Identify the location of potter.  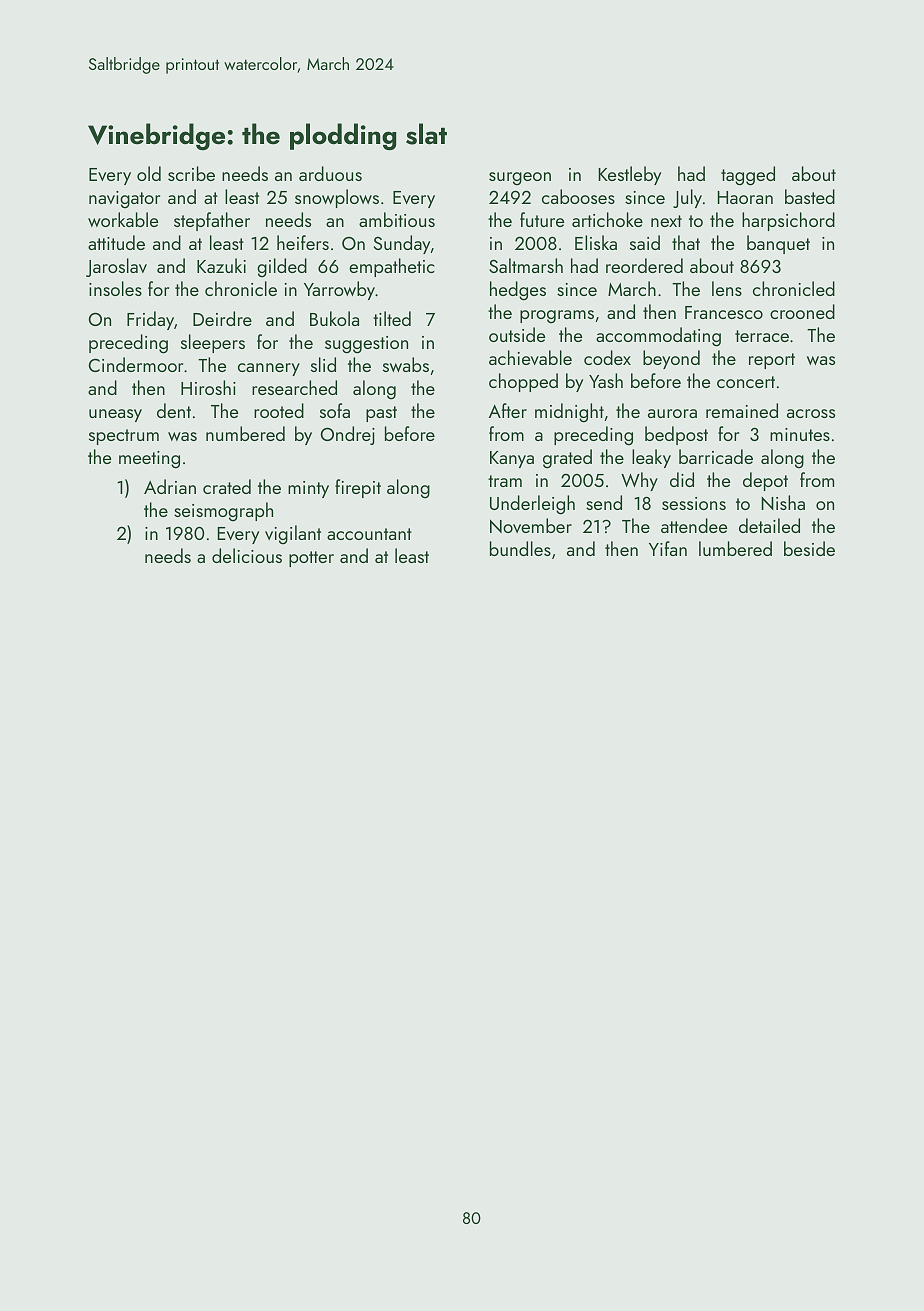
(311, 559).
